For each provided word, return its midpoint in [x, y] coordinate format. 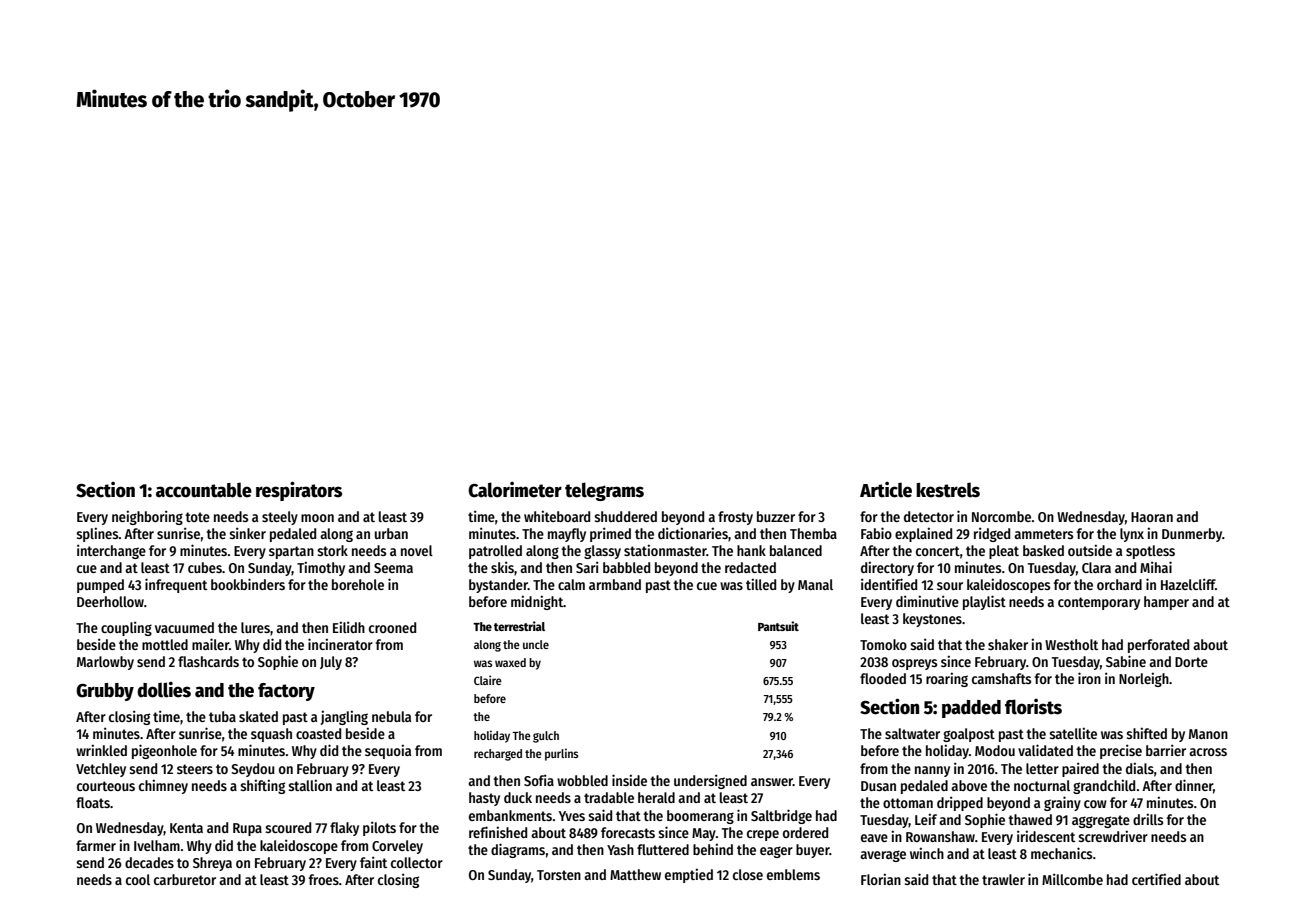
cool [138, 879]
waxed [510, 662]
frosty [735, 518]
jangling [344, 717]
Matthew [635, 874]
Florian [881, 879]
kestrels [948, 490]
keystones [932, 620]
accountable [204, 490]
